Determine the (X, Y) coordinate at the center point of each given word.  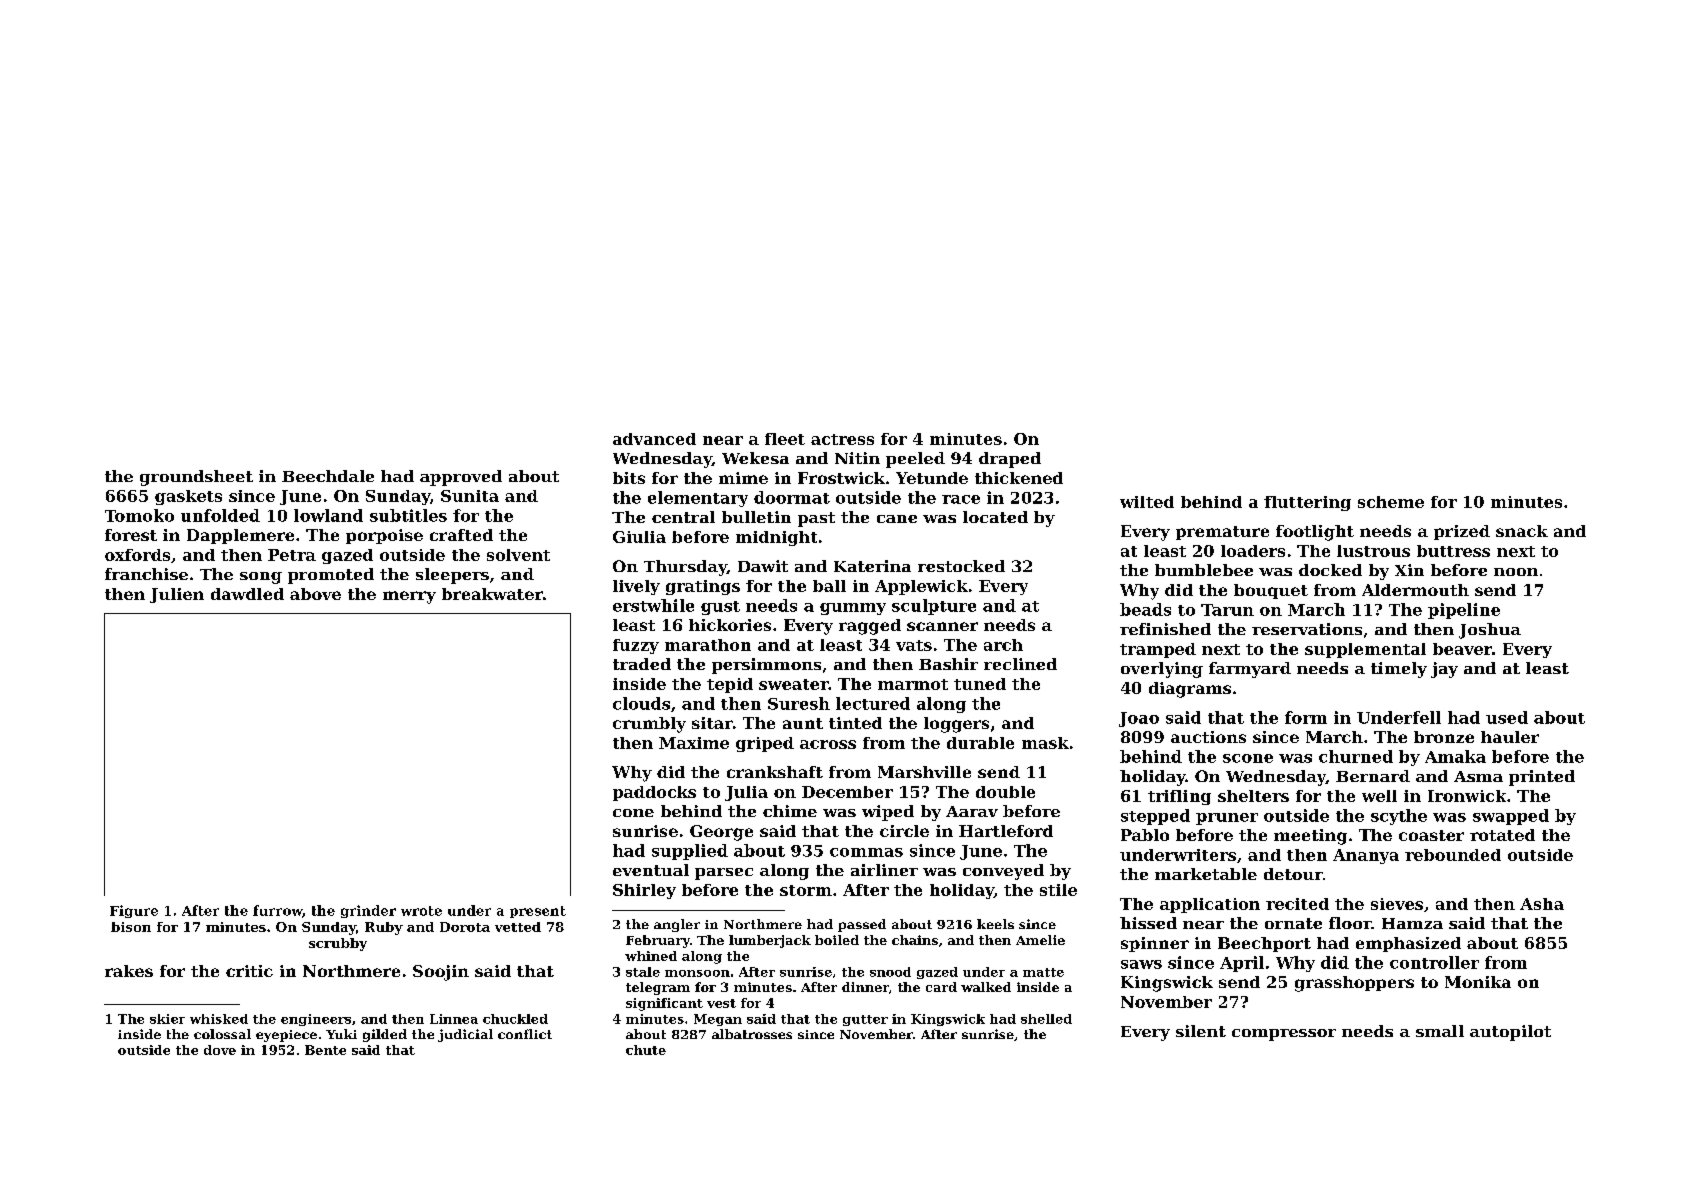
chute (646, 1050)
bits (629, 478)
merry (409, 597)
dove (220, 1050)
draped (1010, 460)
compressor (1284, 1035)
